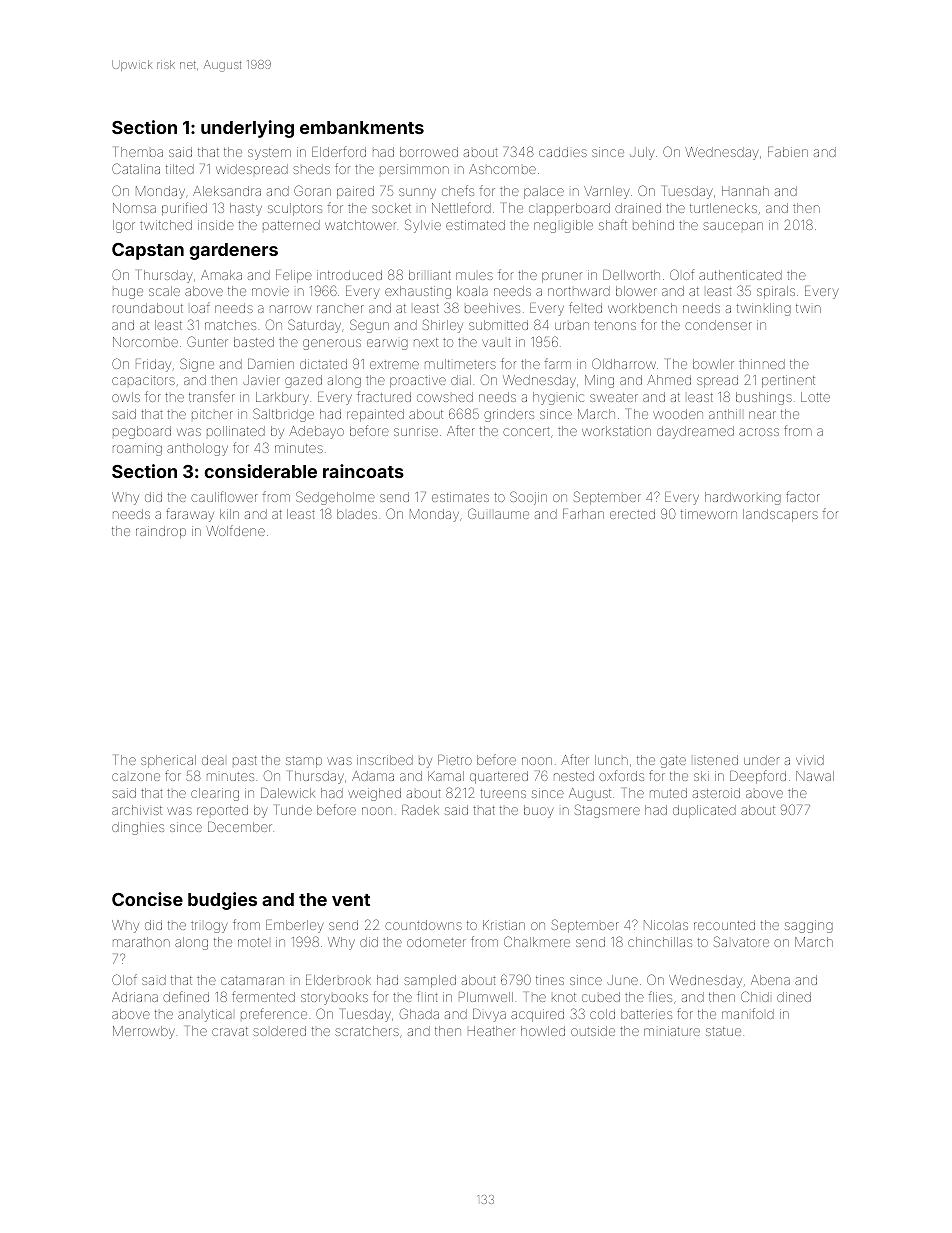 Image resolution: width=952 pixels, height=1233 pixels. What do you see at coordinates (294, 926) in the document?
I see `Emberley` at bounding box center [294, 926].
